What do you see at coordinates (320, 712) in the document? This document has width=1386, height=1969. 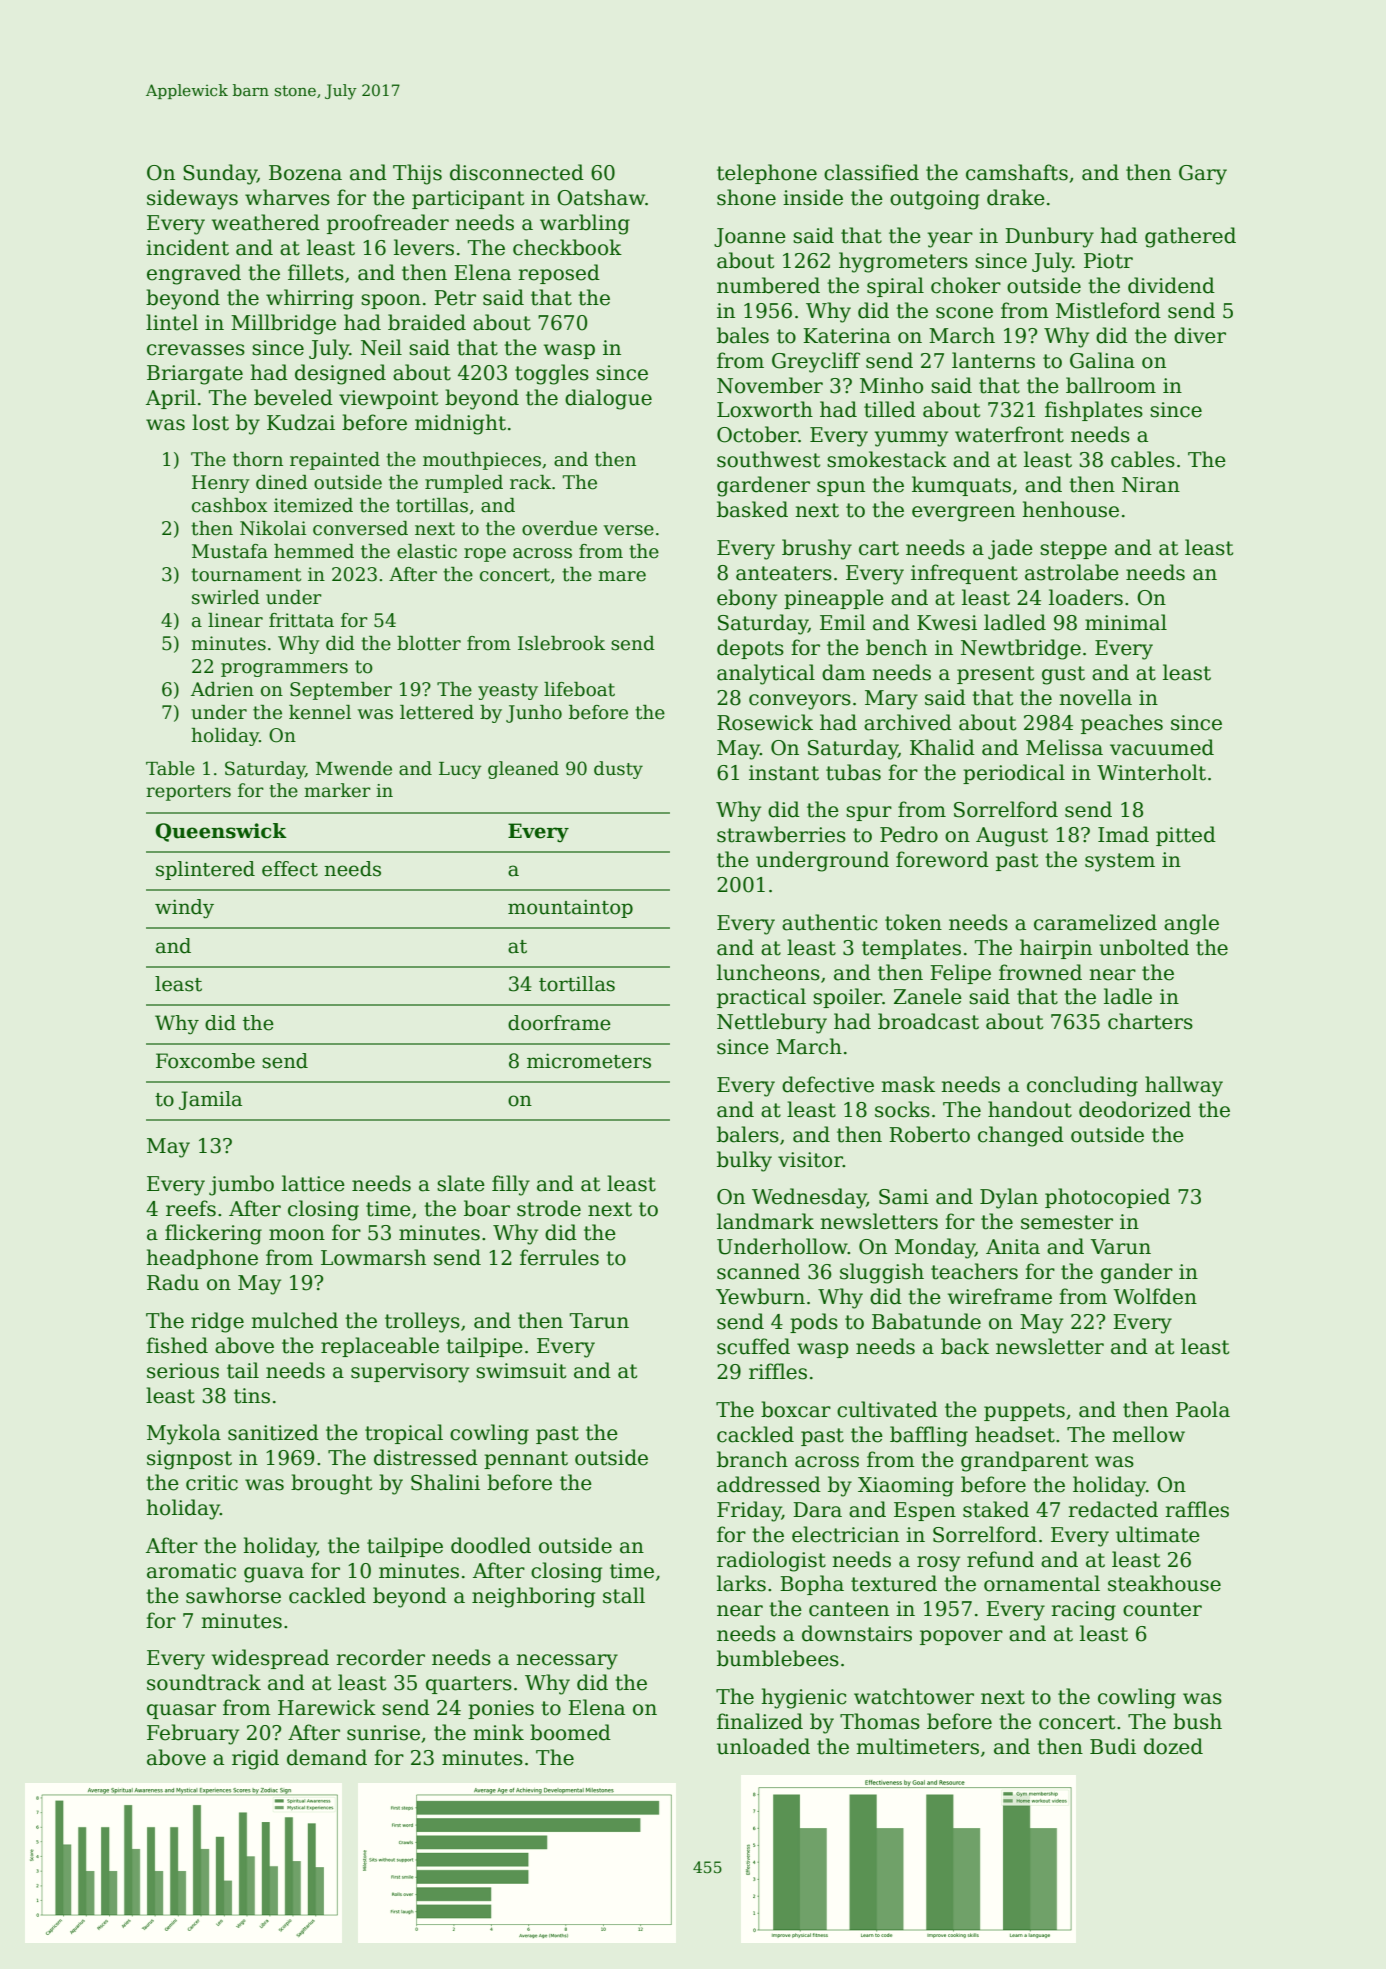 I see `kennel` at bounding box center [320, 712].
